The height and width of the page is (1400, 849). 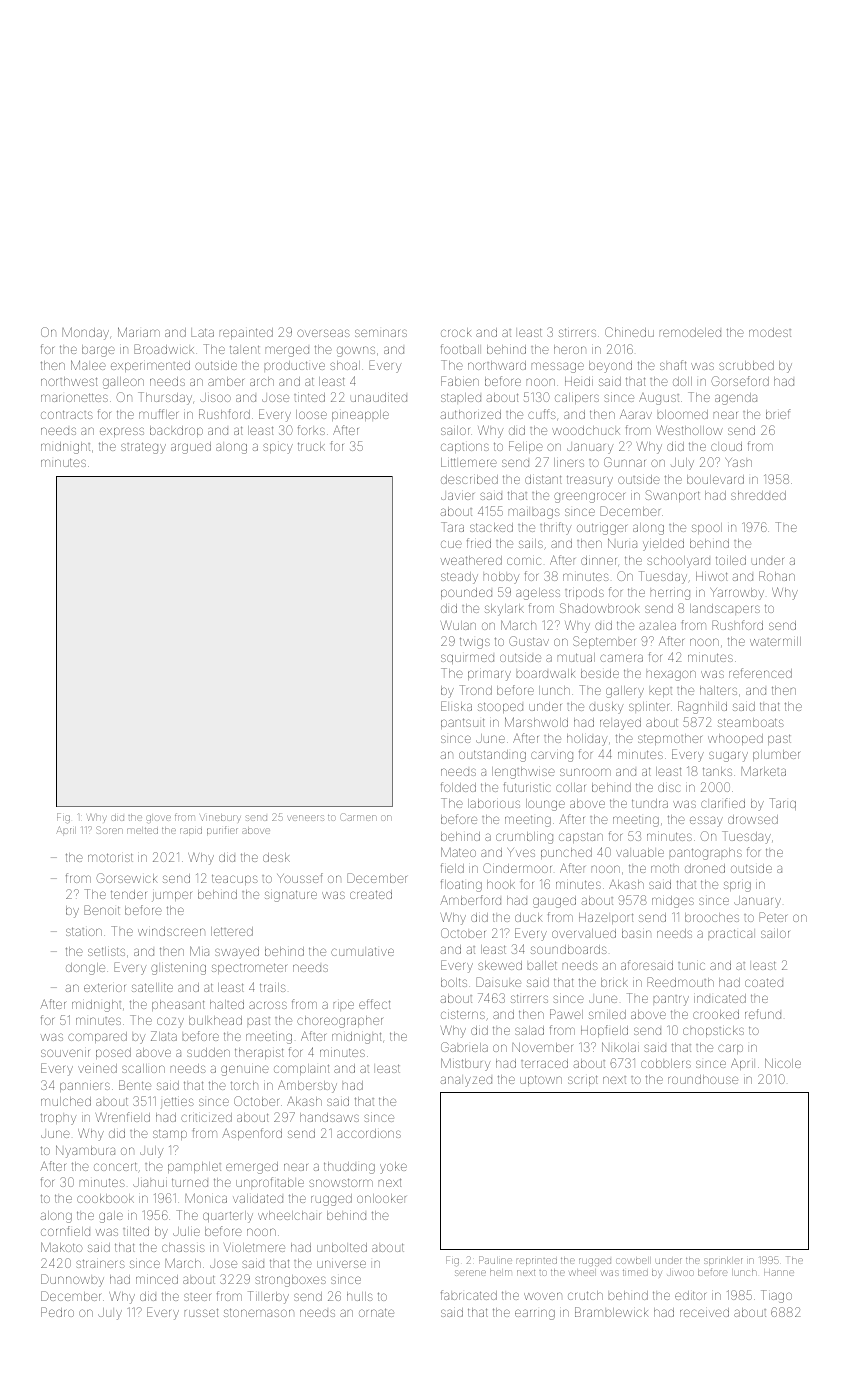 What do you see at coordinates (640, 852) in the page?
I see `valuable` at bounding box center [640, 852].
